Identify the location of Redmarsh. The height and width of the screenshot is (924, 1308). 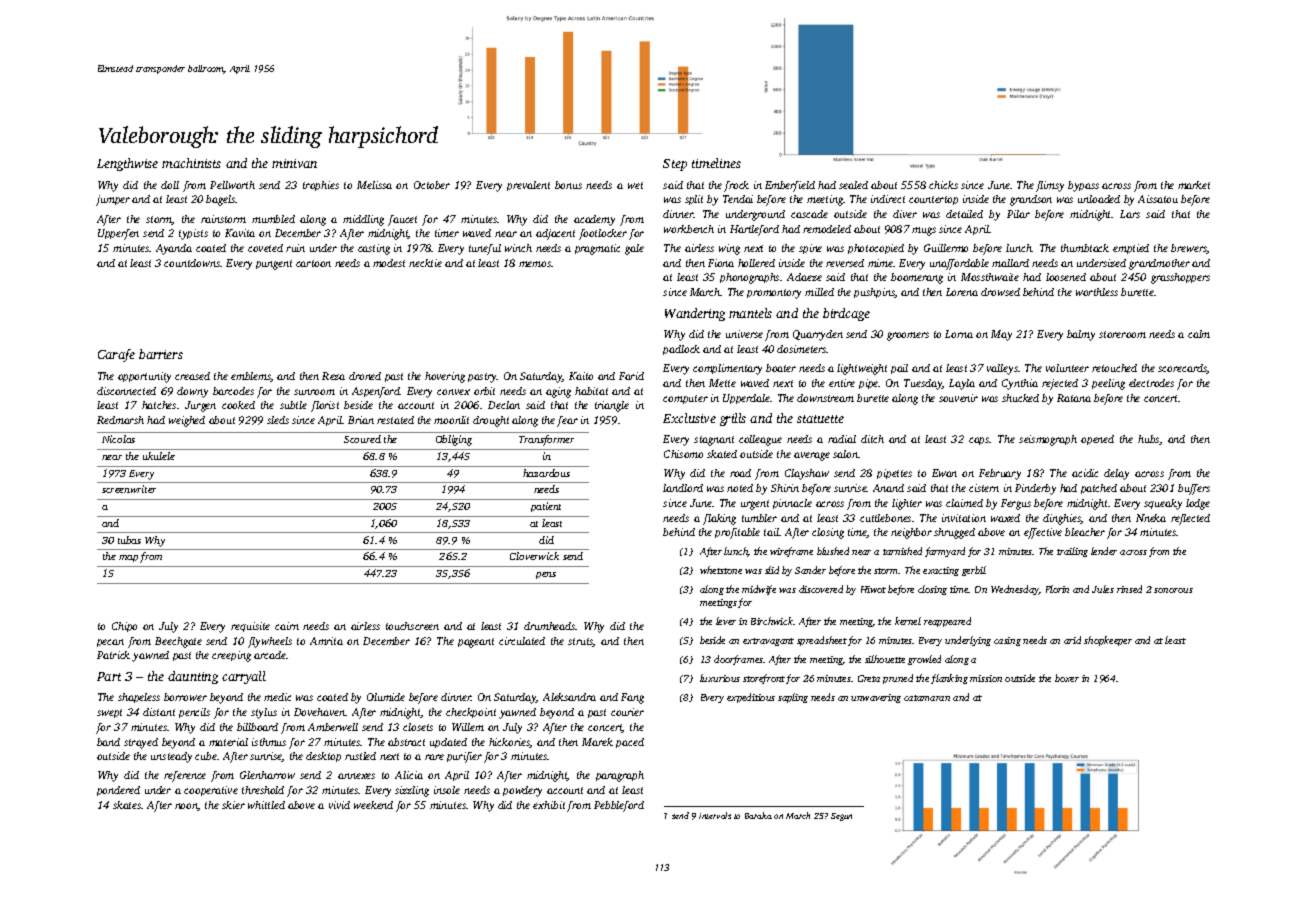
(120, 420).
